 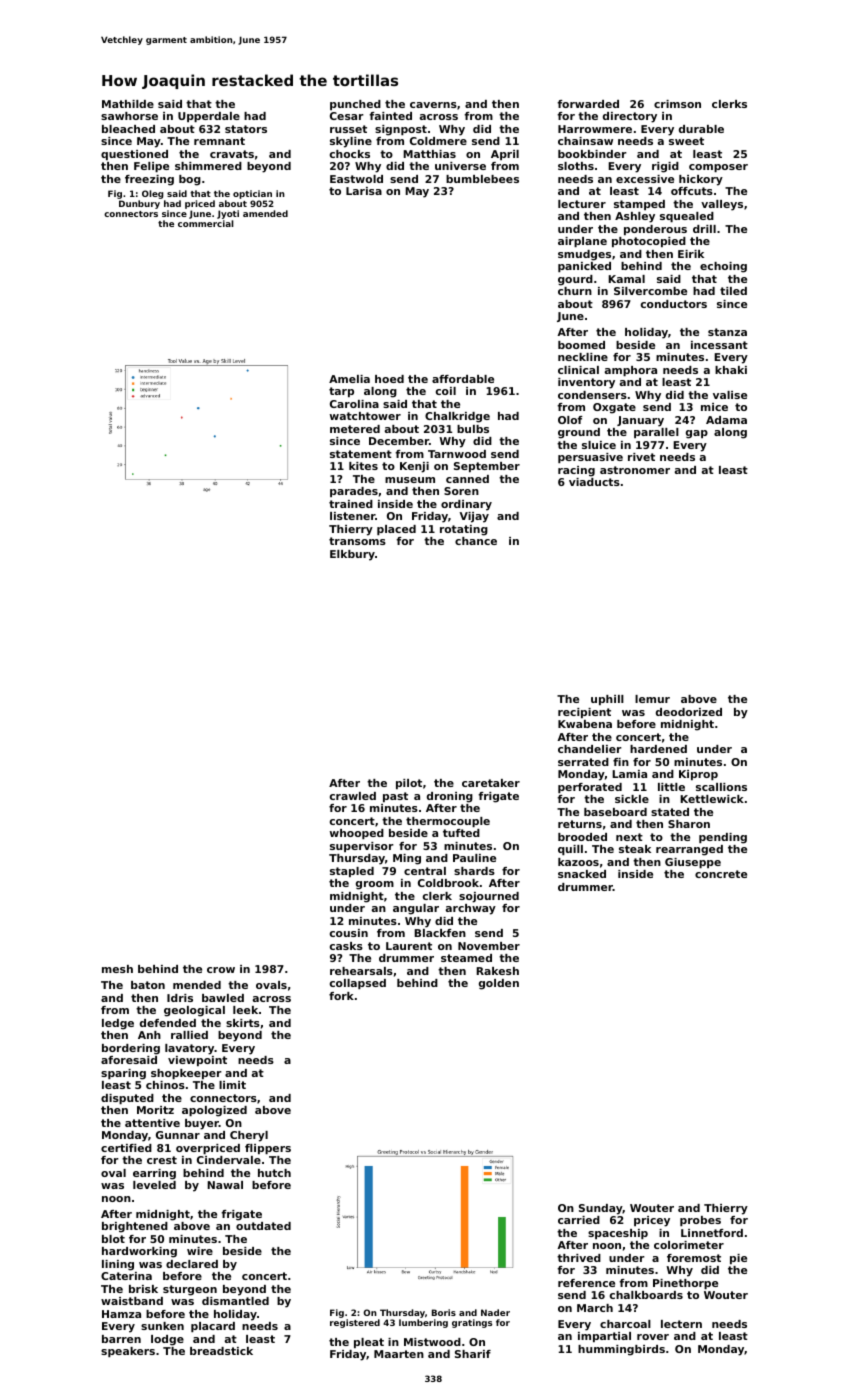 What do you see at coordinates (128, 104) in the screenshot?
I see `Mathilde` at bounding box center [128, 104].
